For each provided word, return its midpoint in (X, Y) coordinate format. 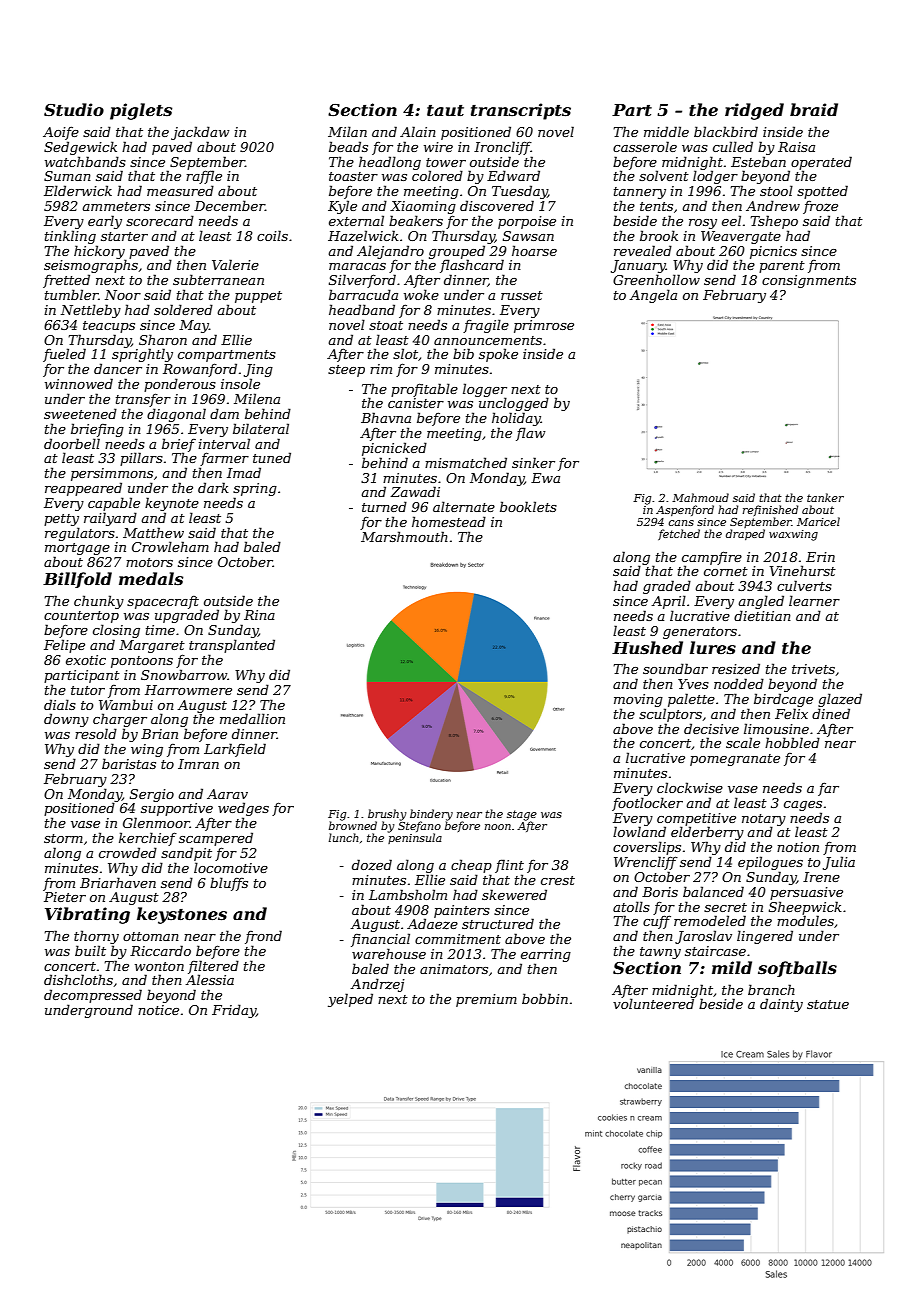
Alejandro (390, 252)
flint (509, 866)
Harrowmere (188, 690)
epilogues (770, 863)
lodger (715, 177)
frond (263, 937)
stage (522, 815)
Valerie (235, 264)
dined (831, 713)
